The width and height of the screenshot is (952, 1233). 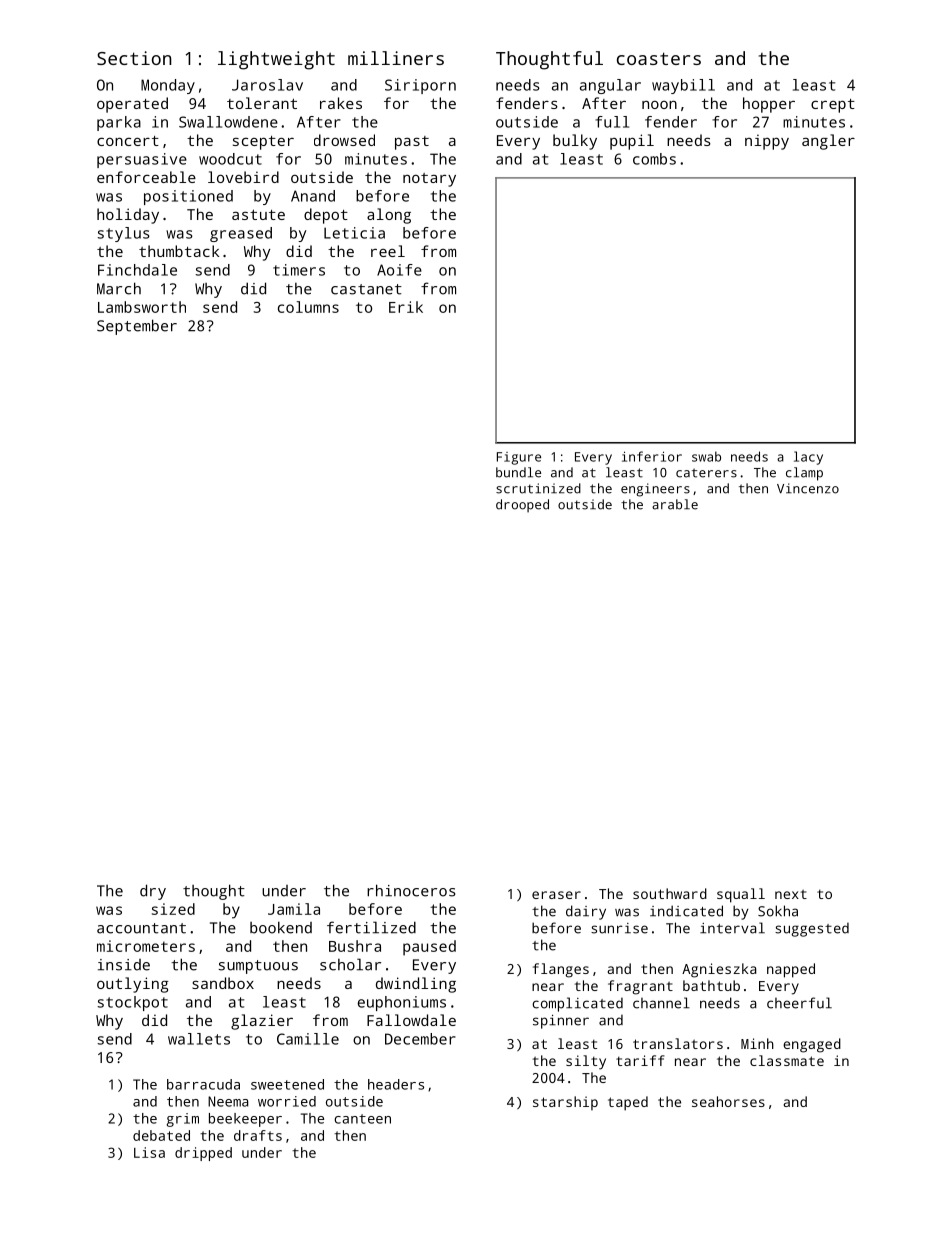 I want to click on Jamila, so click(x=294, y=909).
